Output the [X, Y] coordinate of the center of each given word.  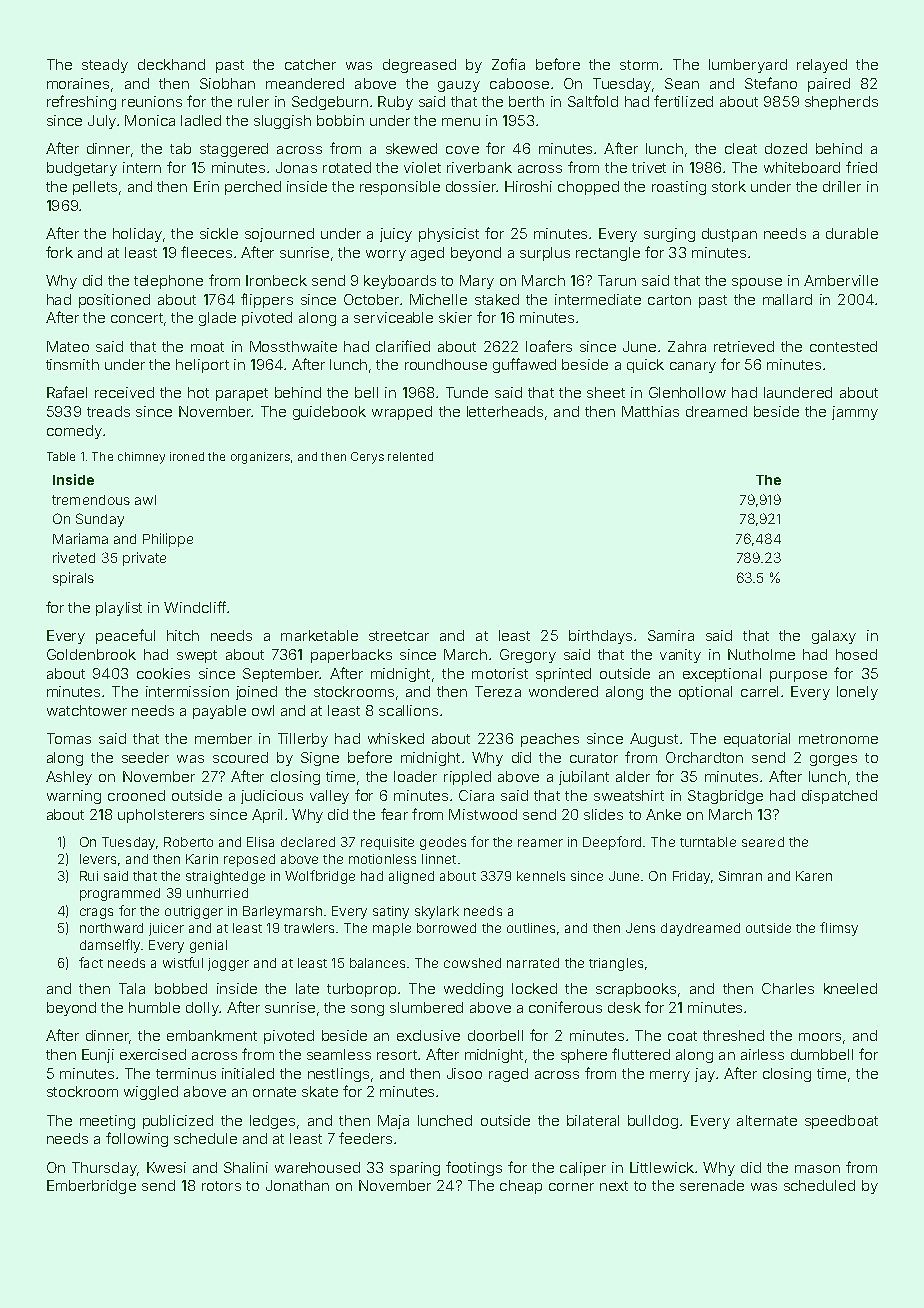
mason [817, 1169]
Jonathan [297, 1185]
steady [105, 66]
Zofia [508, 64]
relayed [822, 66]
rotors [221, 1186]
